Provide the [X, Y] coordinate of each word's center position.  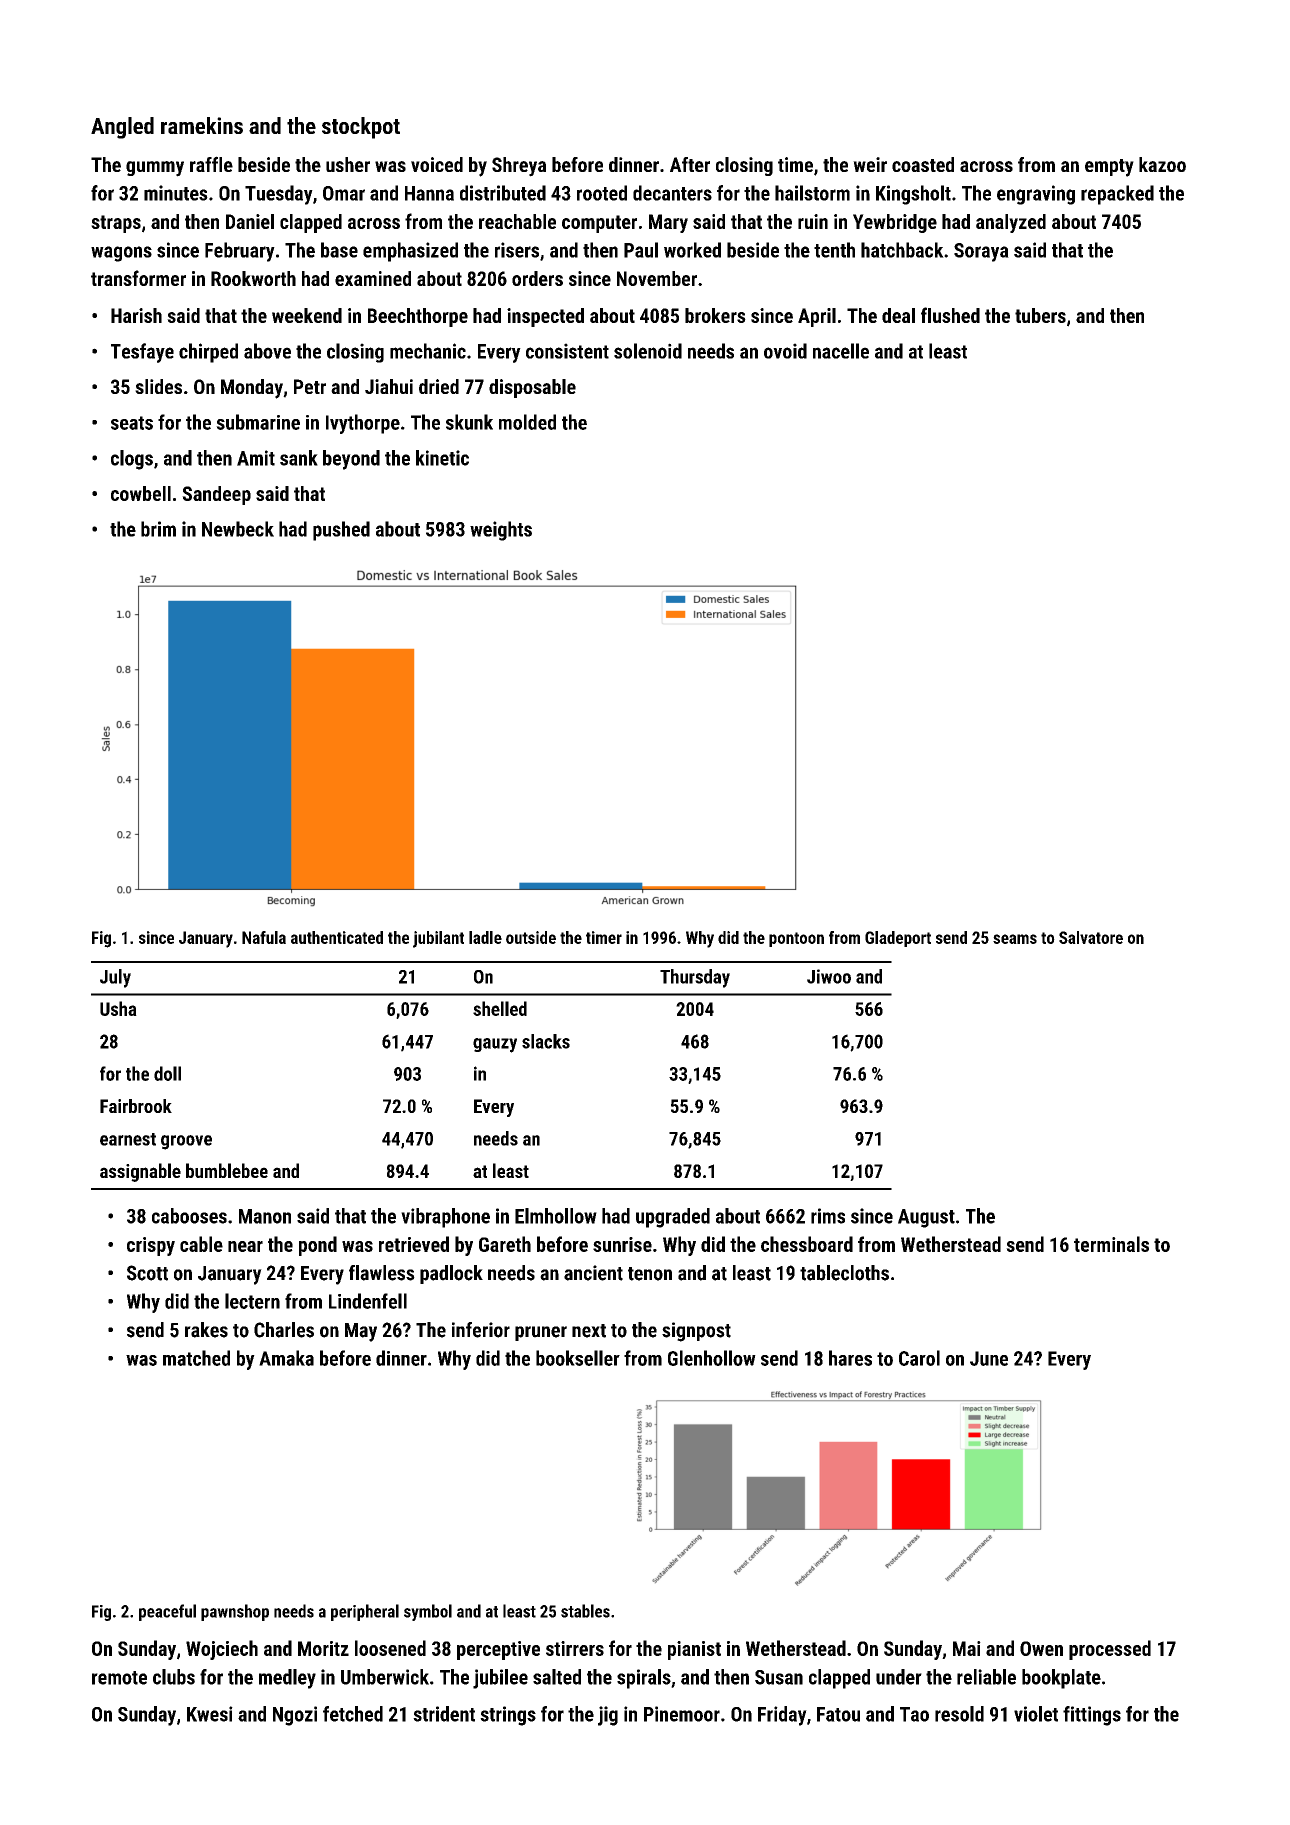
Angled [122, 128]
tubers [1040, 315]
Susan [779, 1677]
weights [501, 531]
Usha [118, 1008]
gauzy [495, 1045]
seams [1015, 939]
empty [1109, 168]
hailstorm [812, 193]
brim [158, 529]
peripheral [365, 1612]
